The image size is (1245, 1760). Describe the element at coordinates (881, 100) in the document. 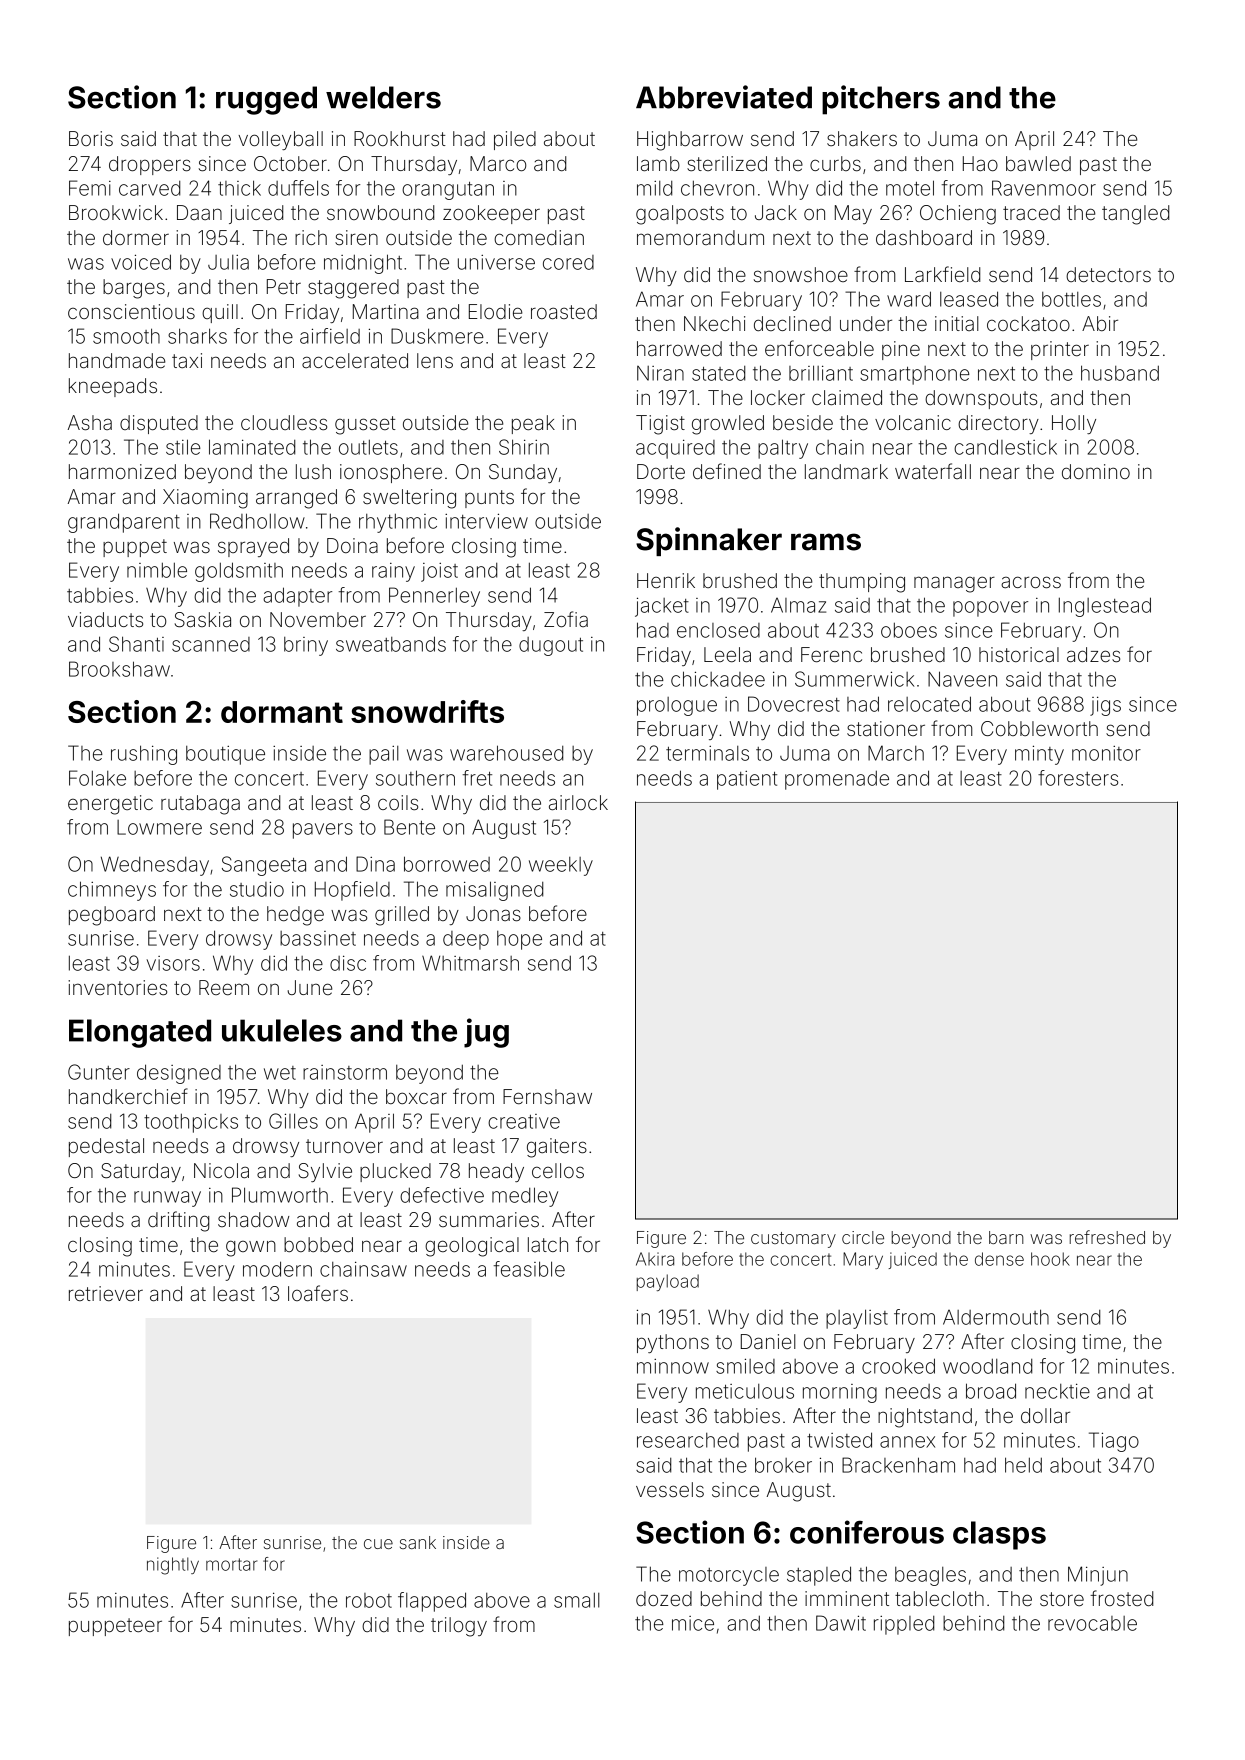

I see `pitchers` at that location.
